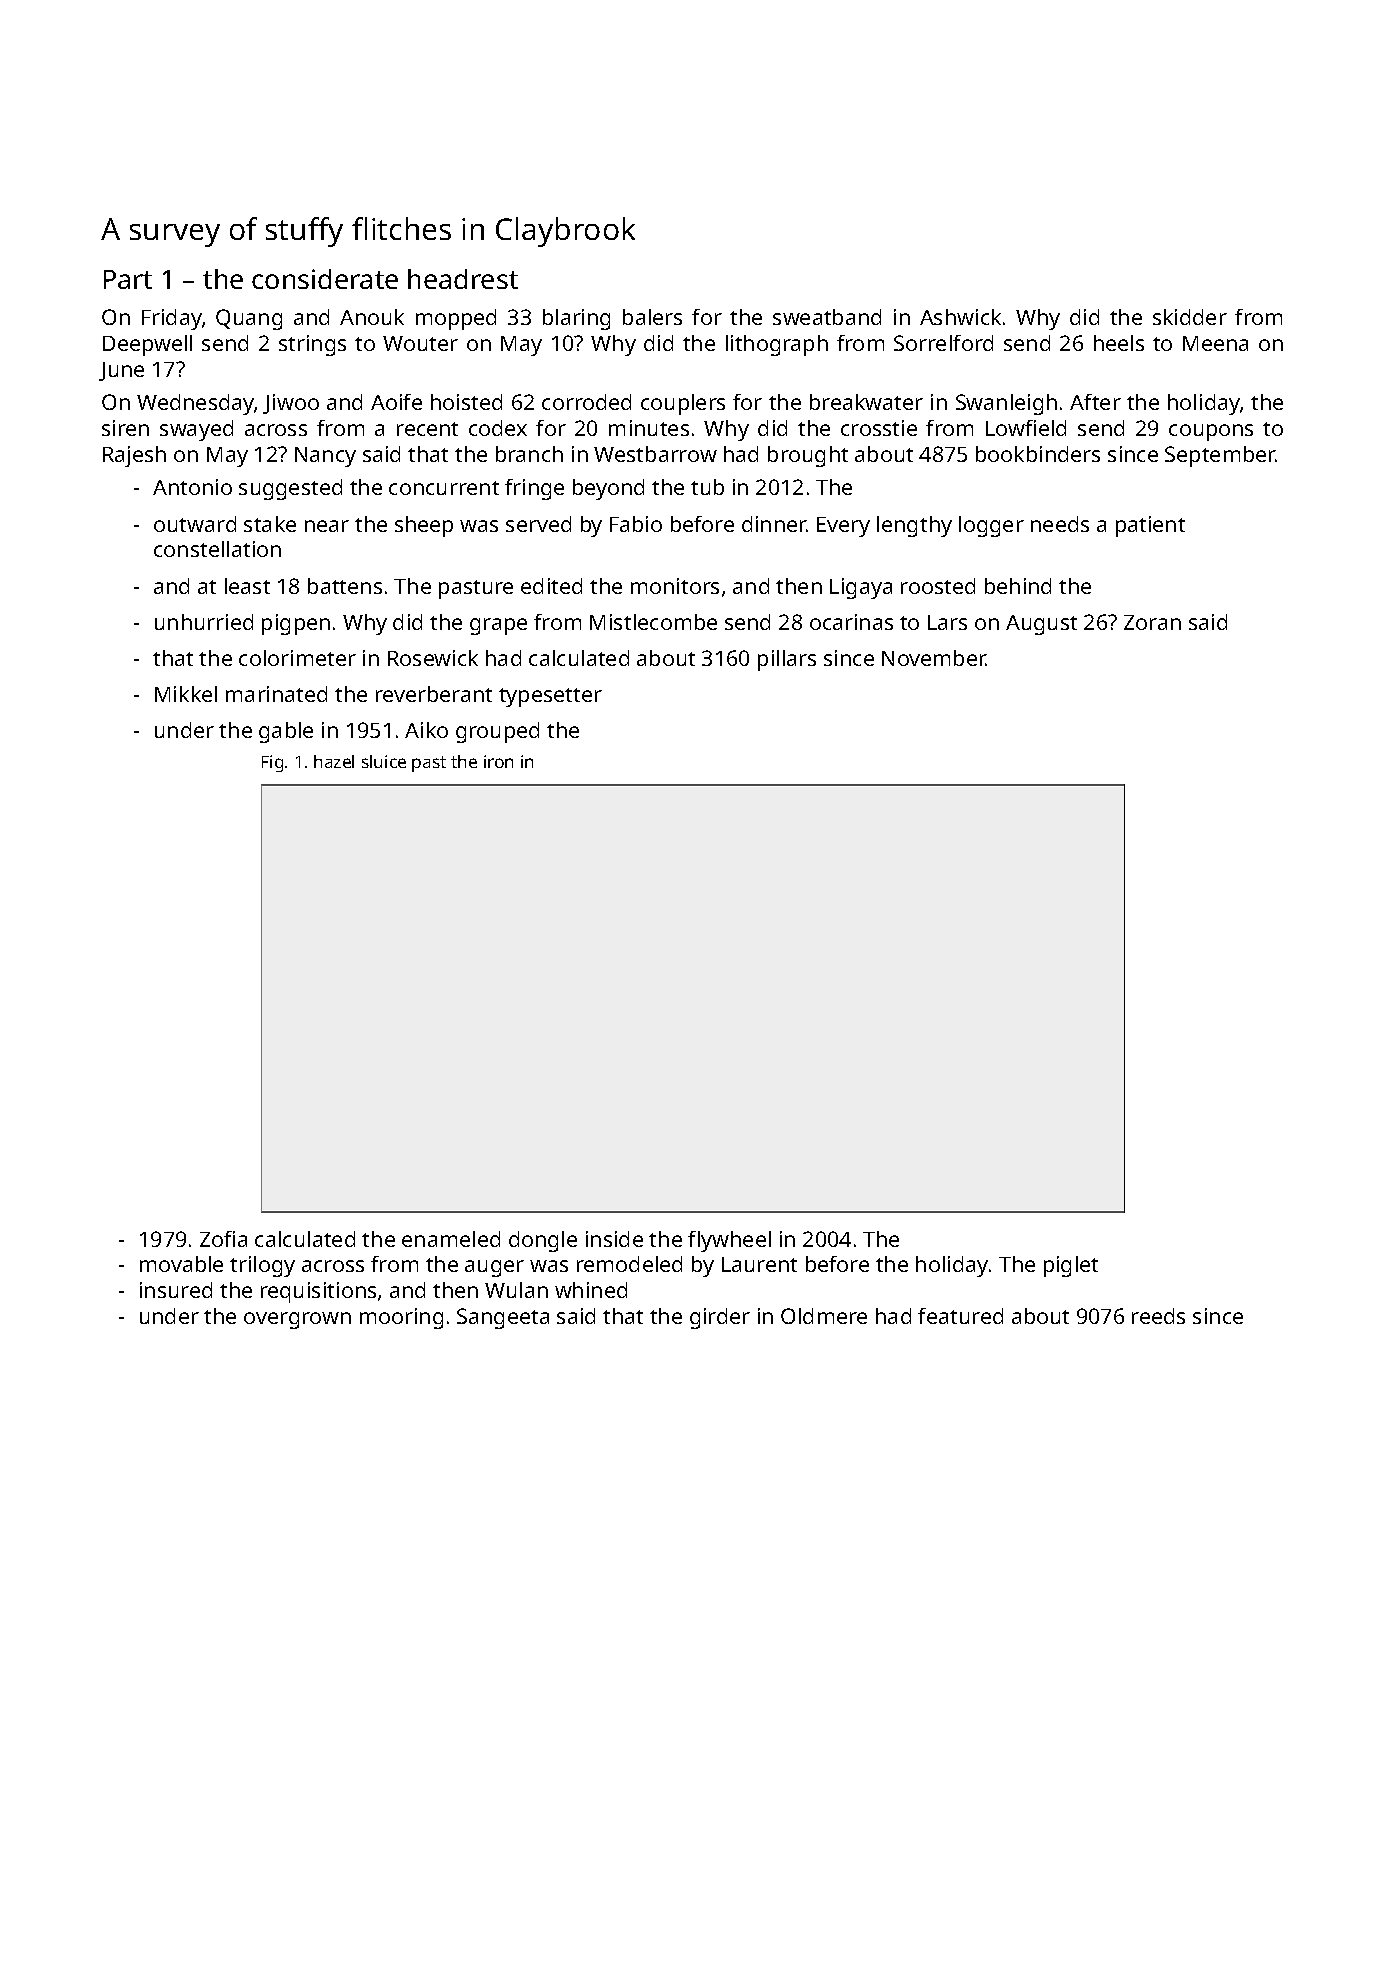 The width and height of the document is (1386, 1969). Describe the element at coordinates (272, 763) in the document. I see `Fig` at that location.
